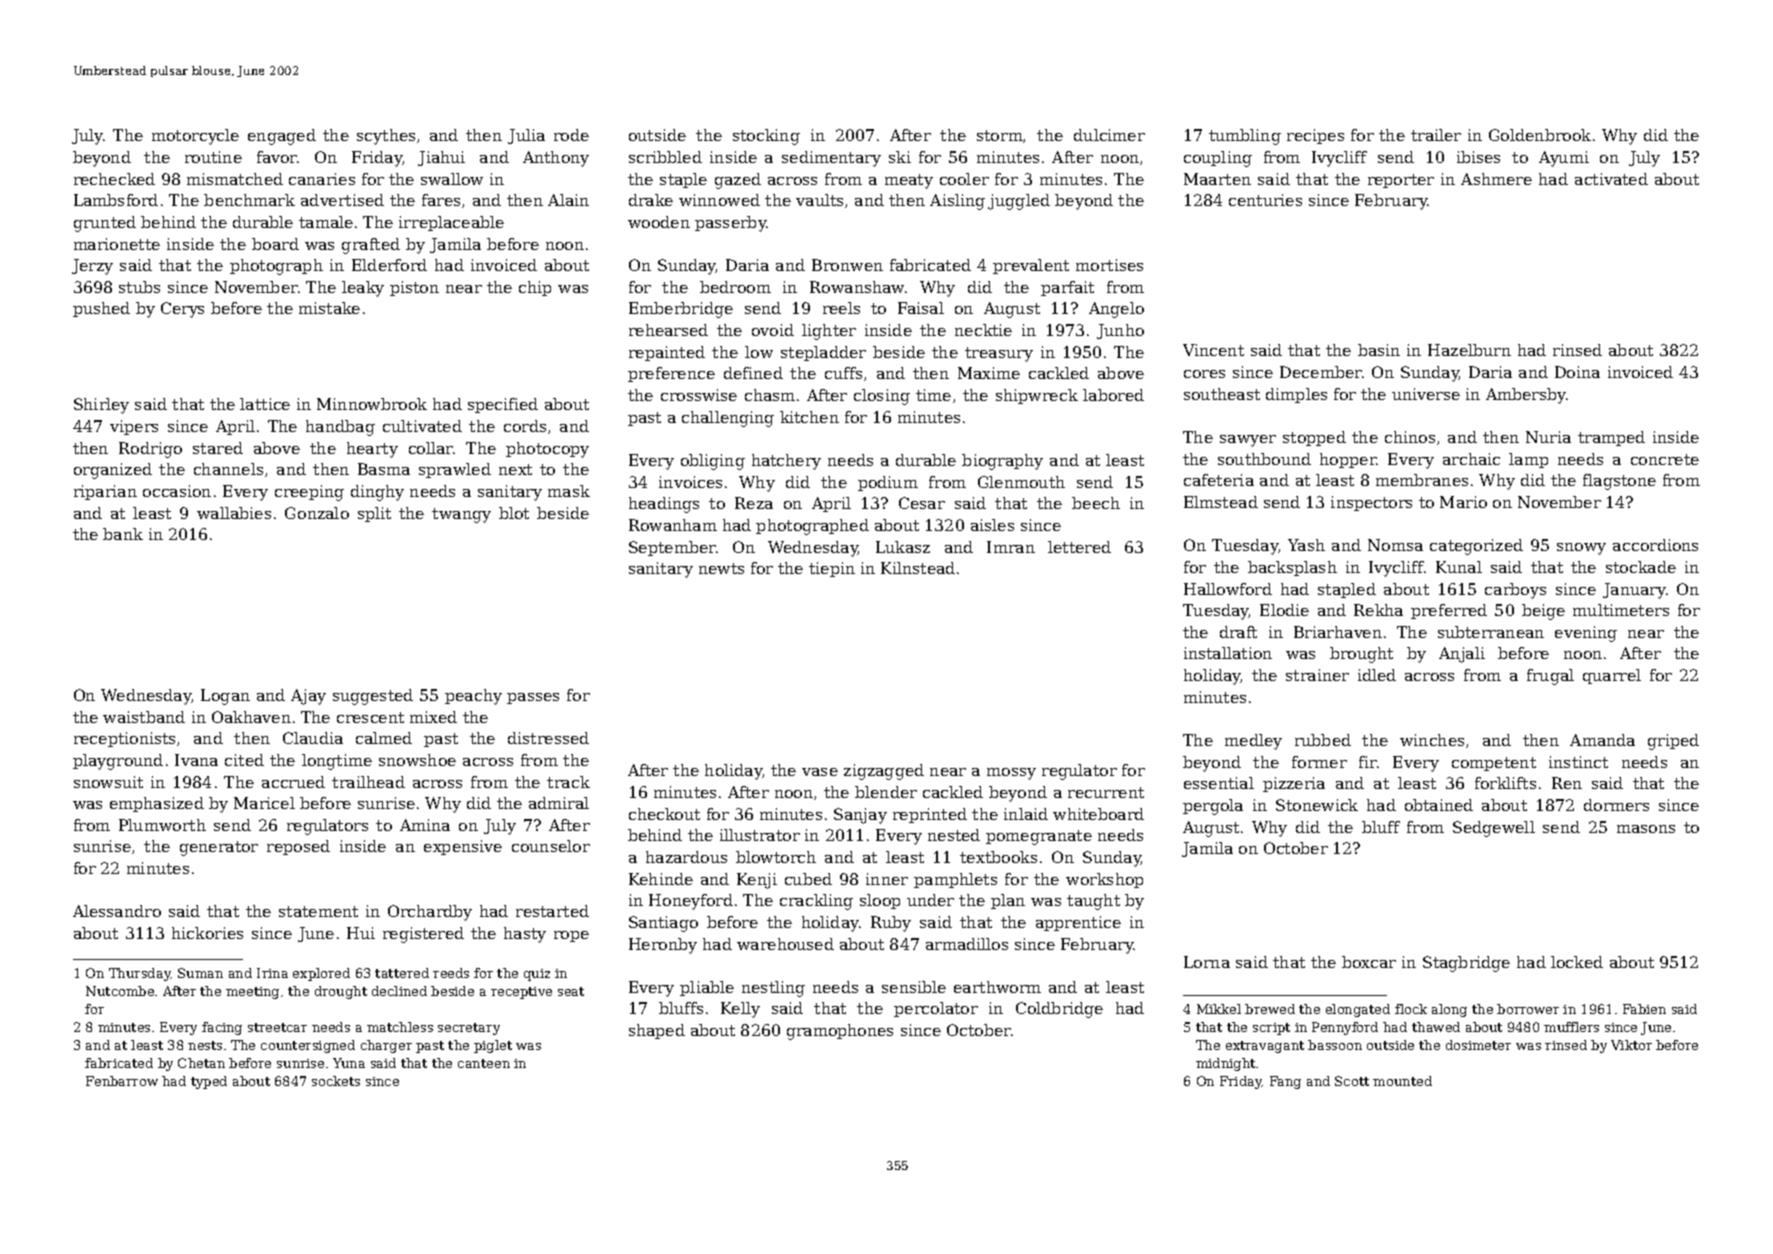  I want to click on bank, so click(123, 534).
